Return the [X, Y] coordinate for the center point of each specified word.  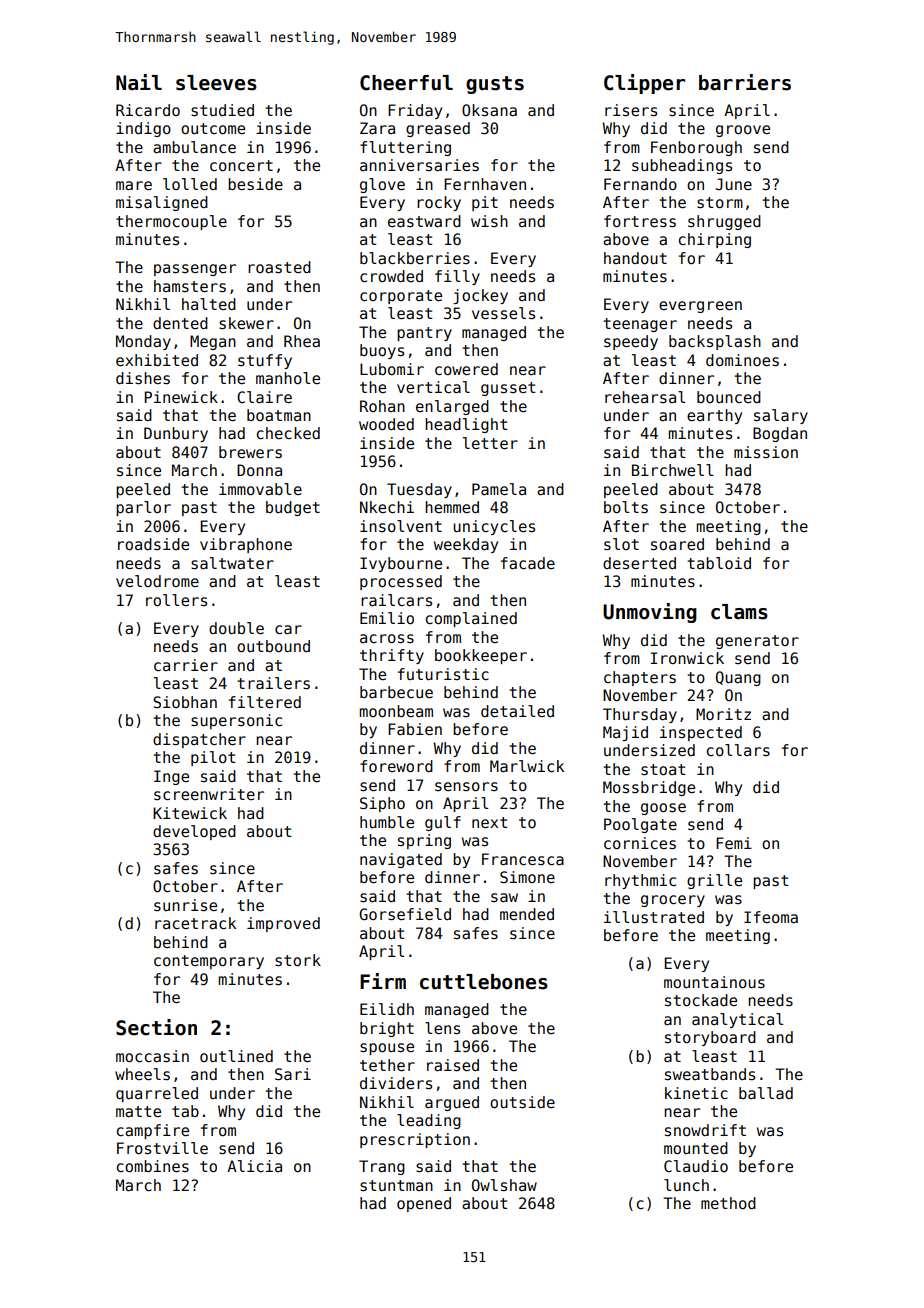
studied [222, 110]
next [490, 822]
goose [663, 809]
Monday [143, 342]
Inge [171, 777]
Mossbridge [649, 788]
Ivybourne [401, 564]
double [236, 628]
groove [743, 131]
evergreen [700, 307]
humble [387, 822]
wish [489, 221]
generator [757, 642]
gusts [495, 85]
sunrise [185, 905]
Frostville [162, 1148]
